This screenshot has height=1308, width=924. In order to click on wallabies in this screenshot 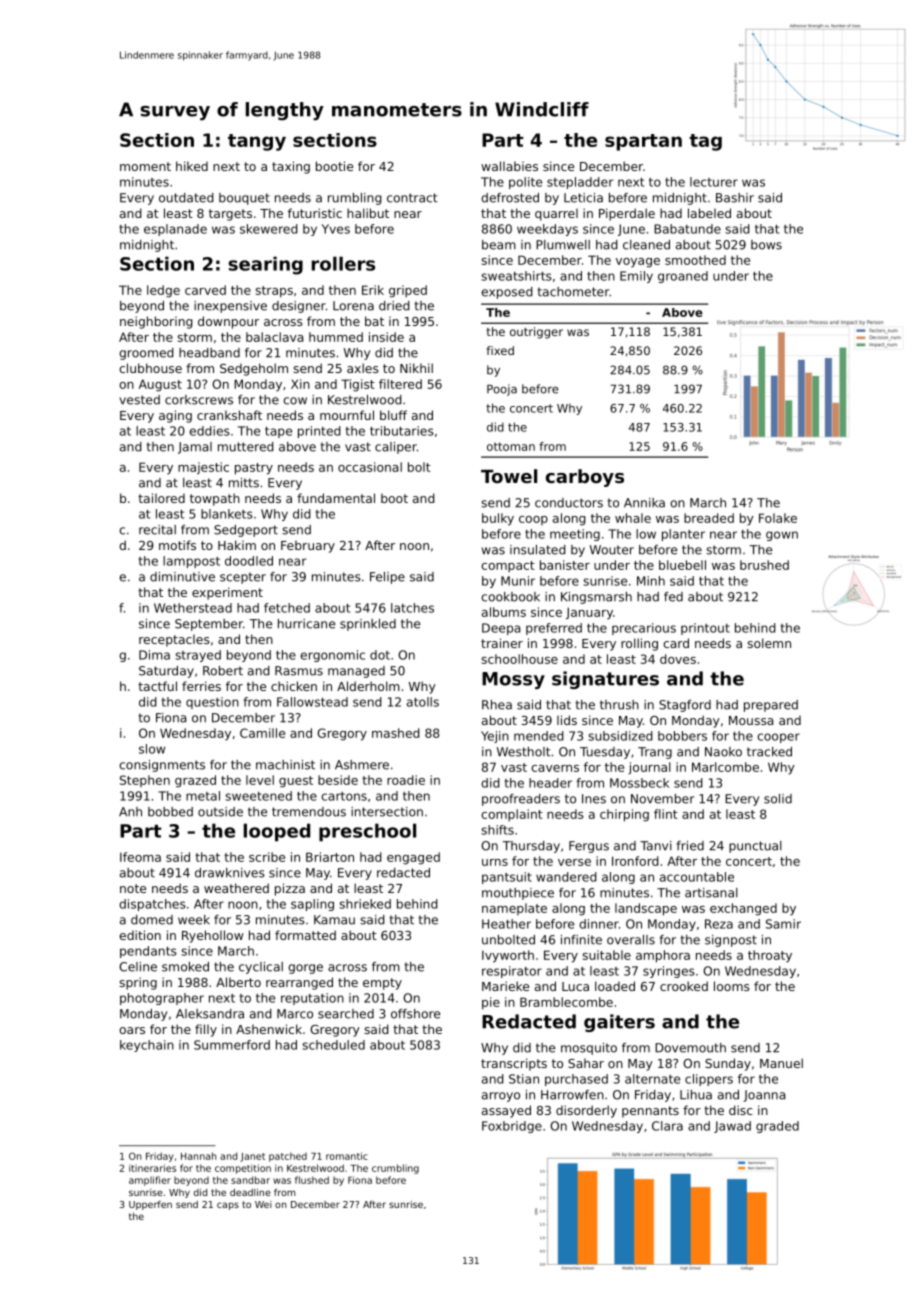, I will do `click(509, 166)`.
